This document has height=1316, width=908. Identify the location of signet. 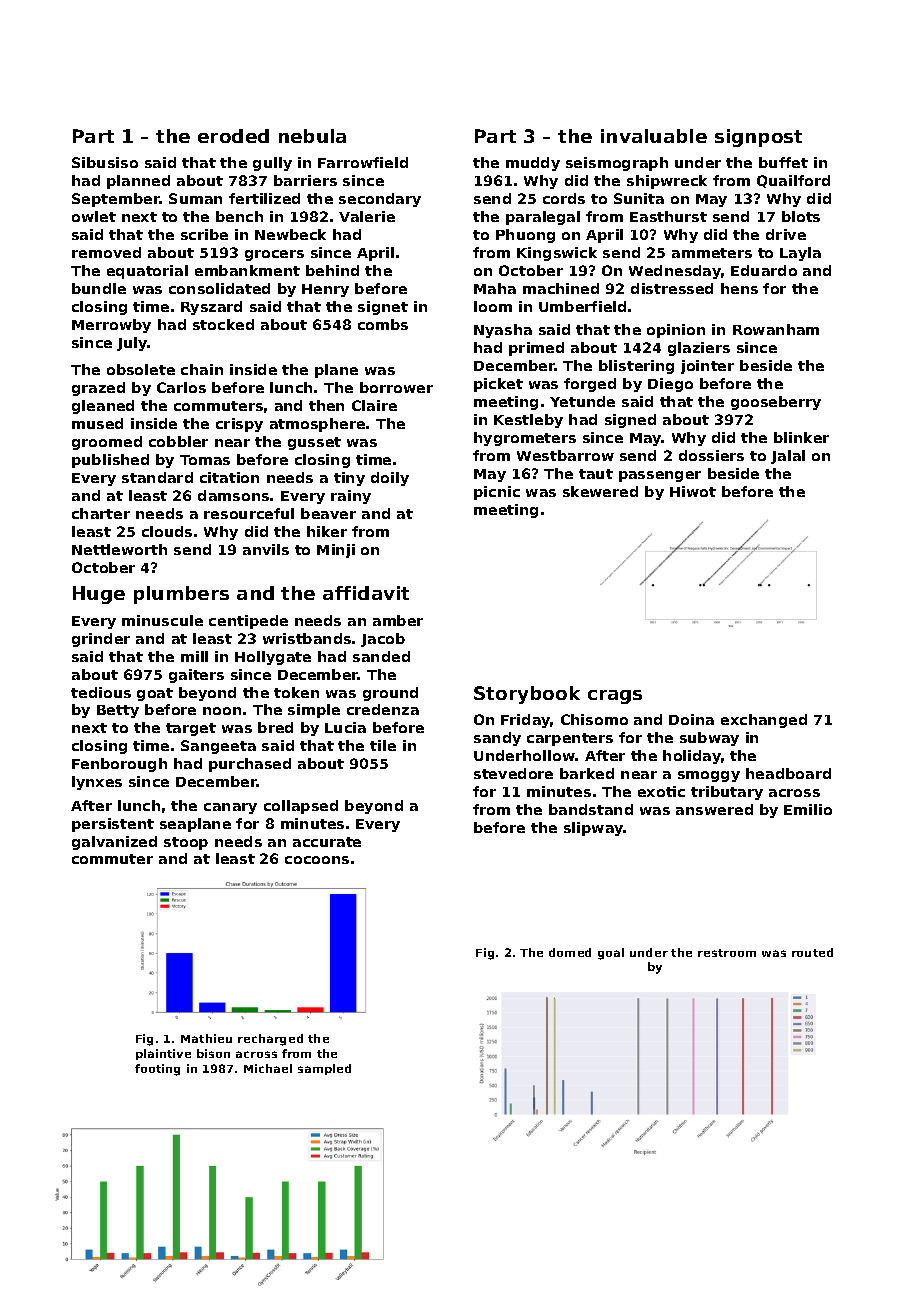
(383, 308).
